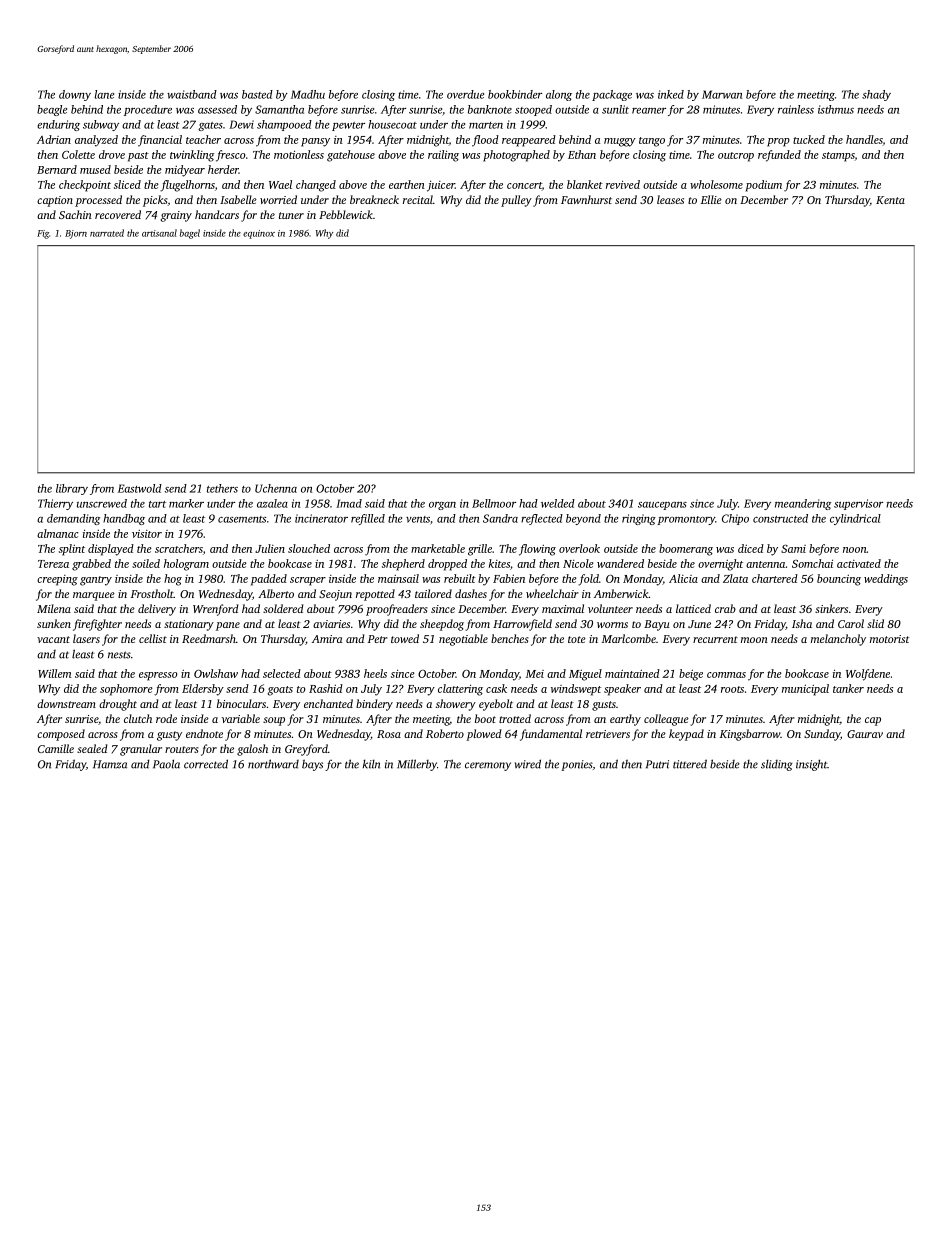 The height and width of the document is (1233, 952). What do you see at coordinates (890, 200) in the document?
I see `Kenta` at bounding box center [890, 200].
